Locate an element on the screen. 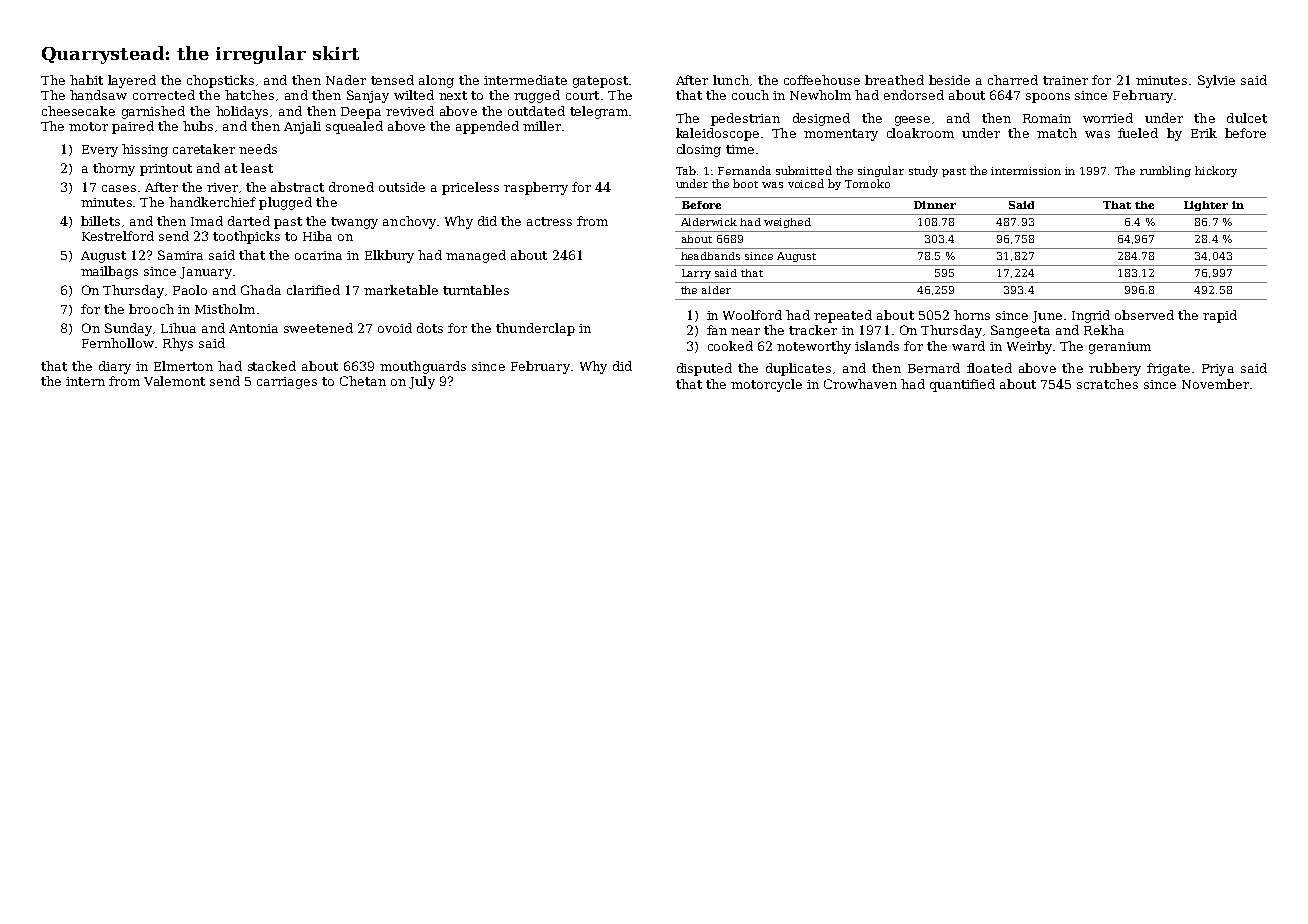  charred is located at coordinates (1013, 80).
